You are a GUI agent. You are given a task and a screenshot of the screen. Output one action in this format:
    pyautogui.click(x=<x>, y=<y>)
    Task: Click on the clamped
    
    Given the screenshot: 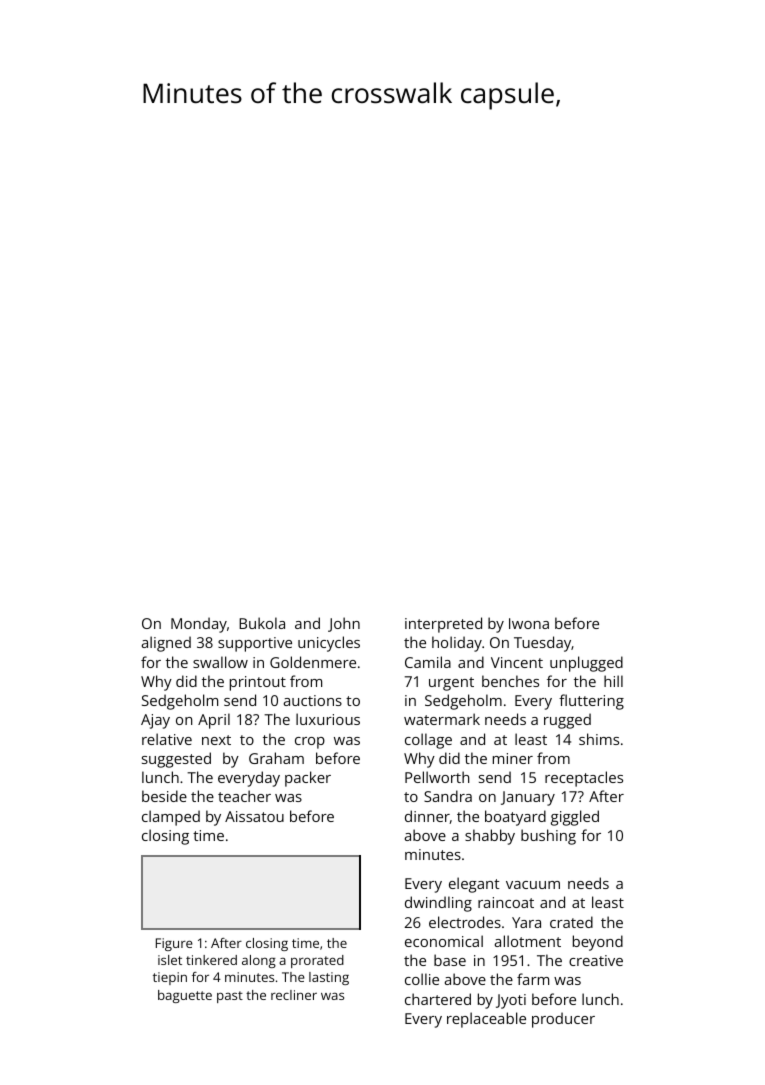 What is the action you would take?
    pyautogui.click(x=171, y=818)
